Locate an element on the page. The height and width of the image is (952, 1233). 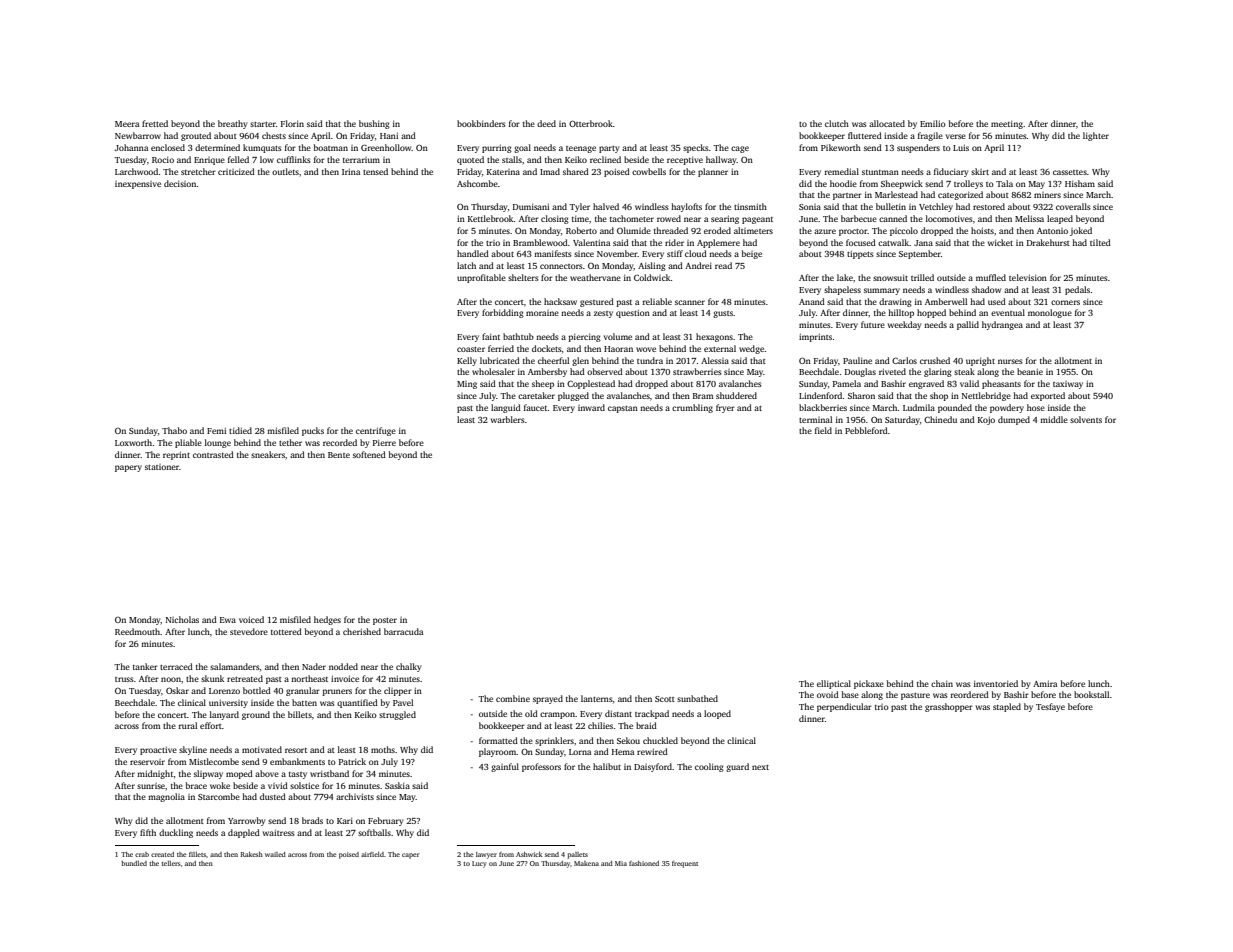
inventoried is located at coordinates (996, 683).
